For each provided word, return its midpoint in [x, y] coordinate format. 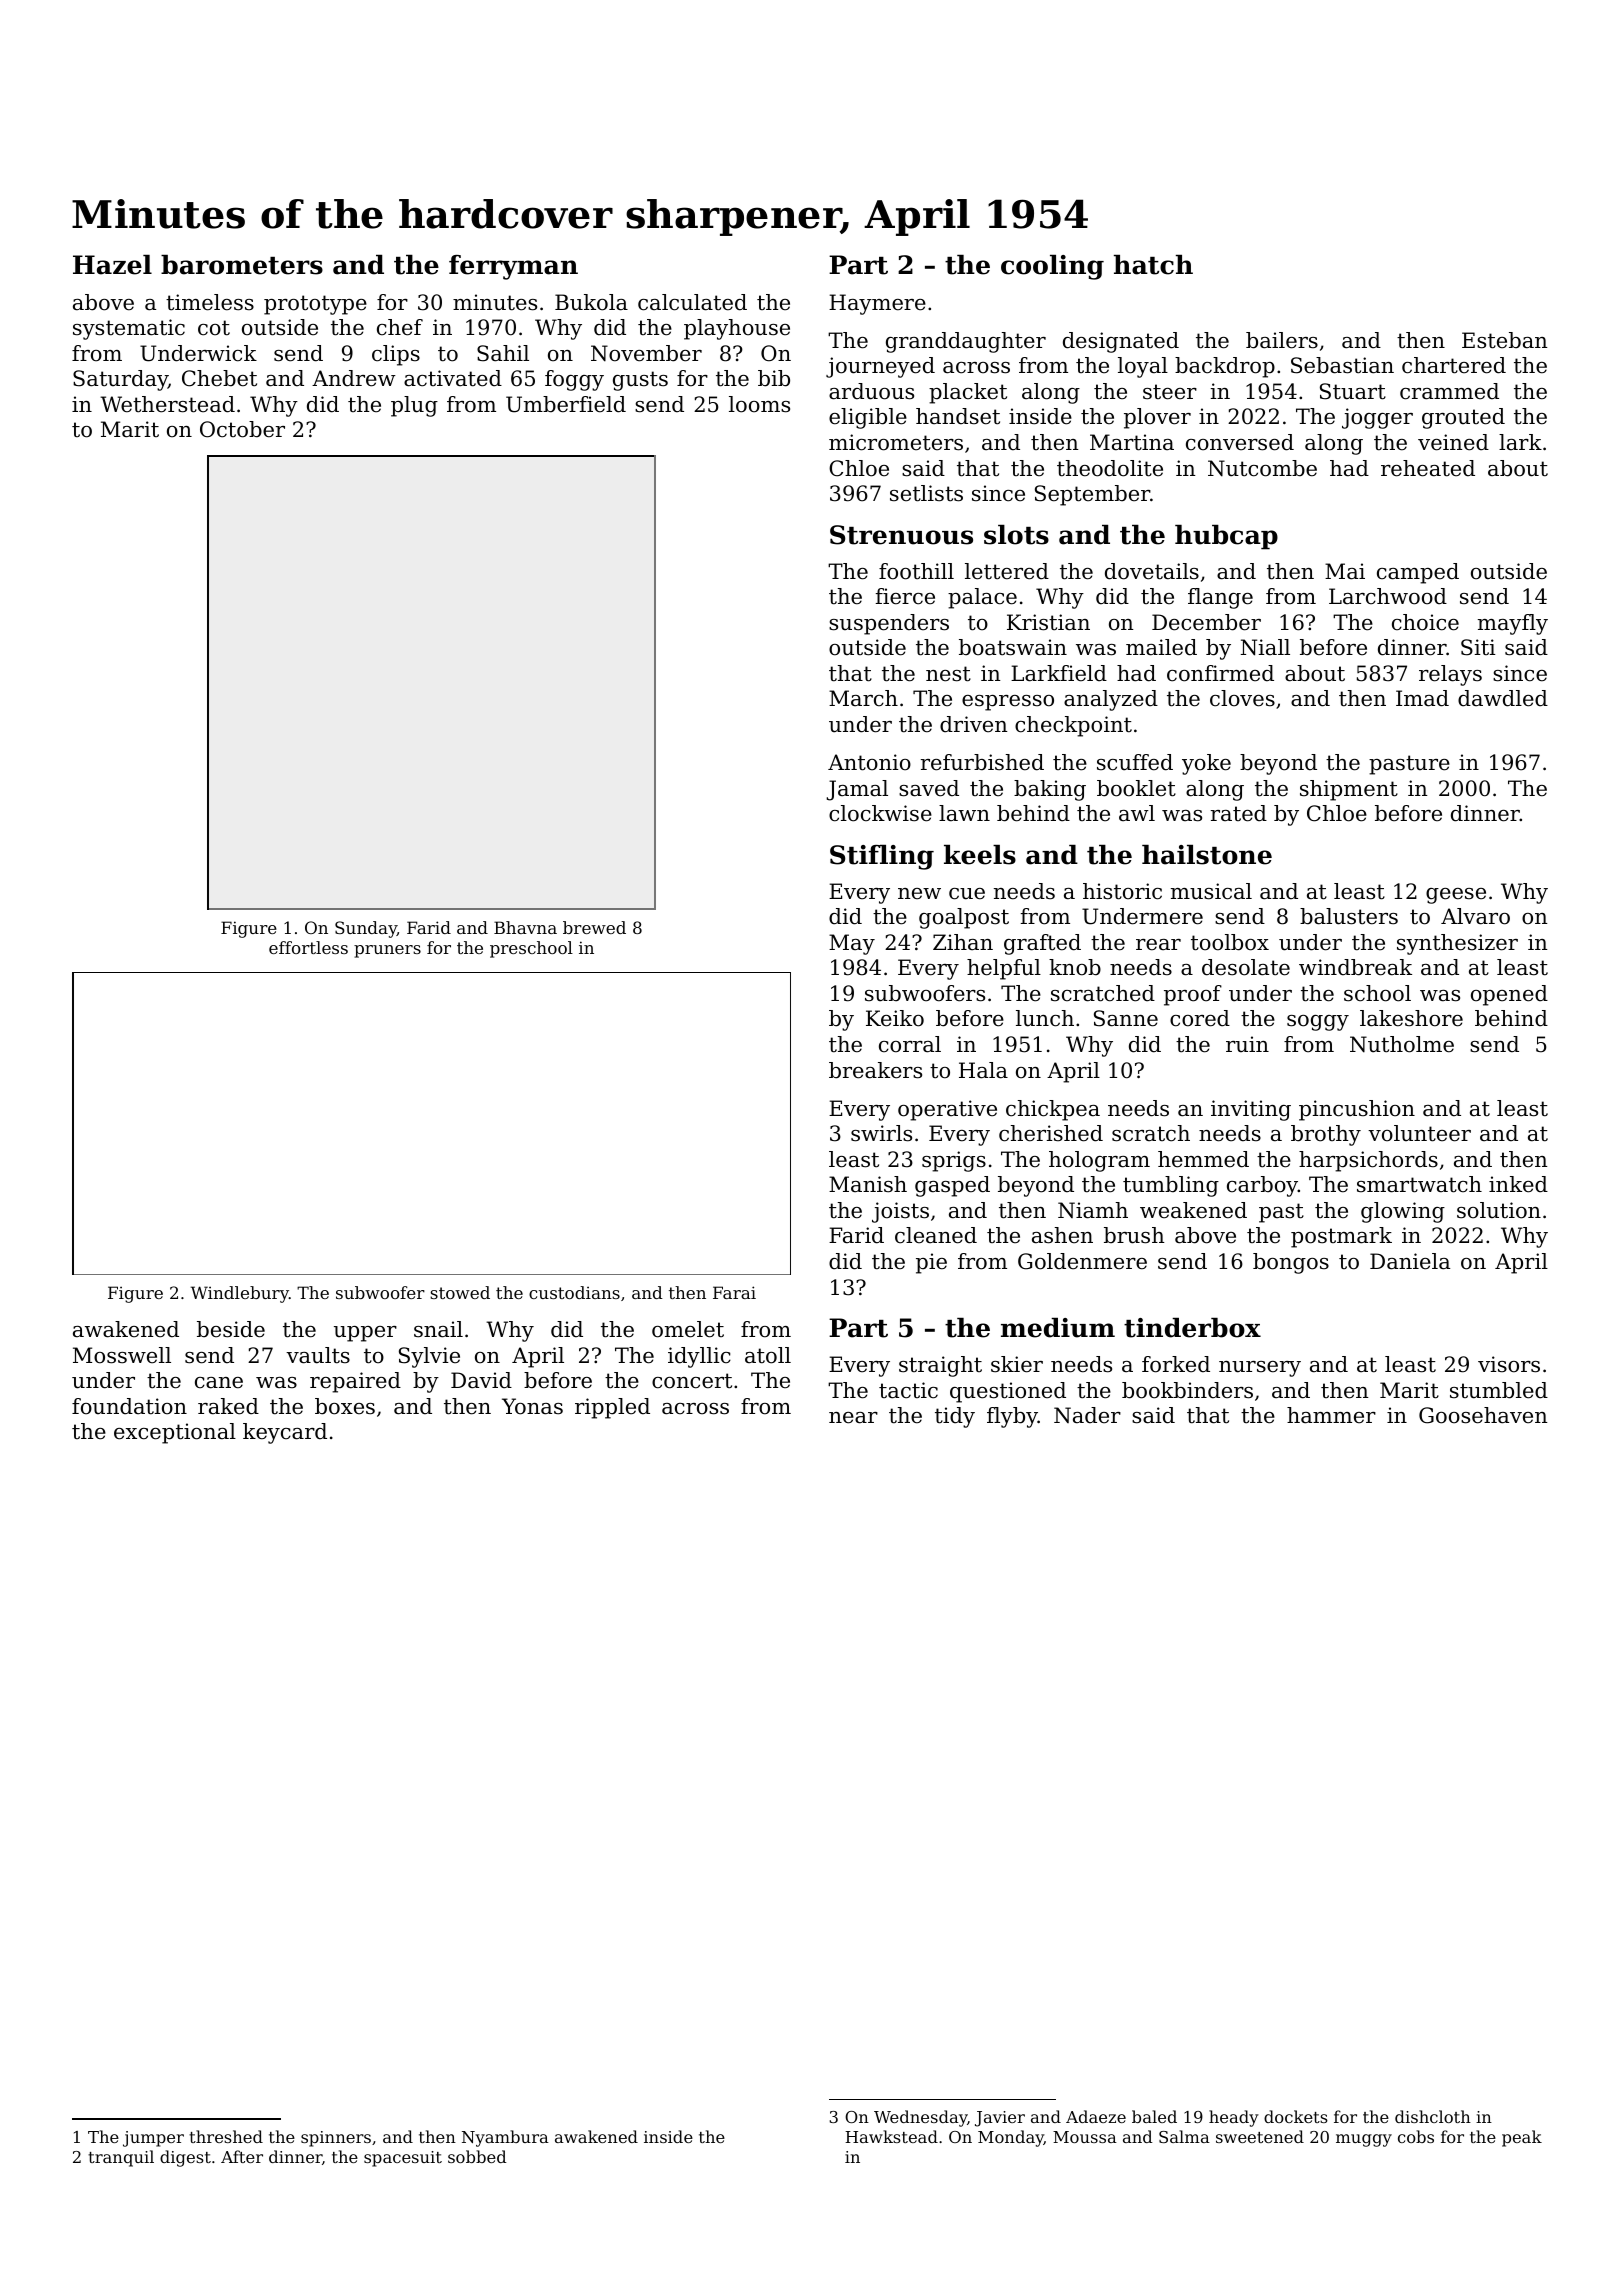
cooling [1052, 267]
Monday [1011, 2138]
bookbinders [1187, 1390]
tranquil [121, 2158]
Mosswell [122, 1355]
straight [940, 1366]
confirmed [1220, 673]
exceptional [175, 1433]
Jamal [857, 790]
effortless [308, 947]
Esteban [1505, 340]
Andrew [354, 378]
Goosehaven [1483, 1415]
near [853, 1418]
